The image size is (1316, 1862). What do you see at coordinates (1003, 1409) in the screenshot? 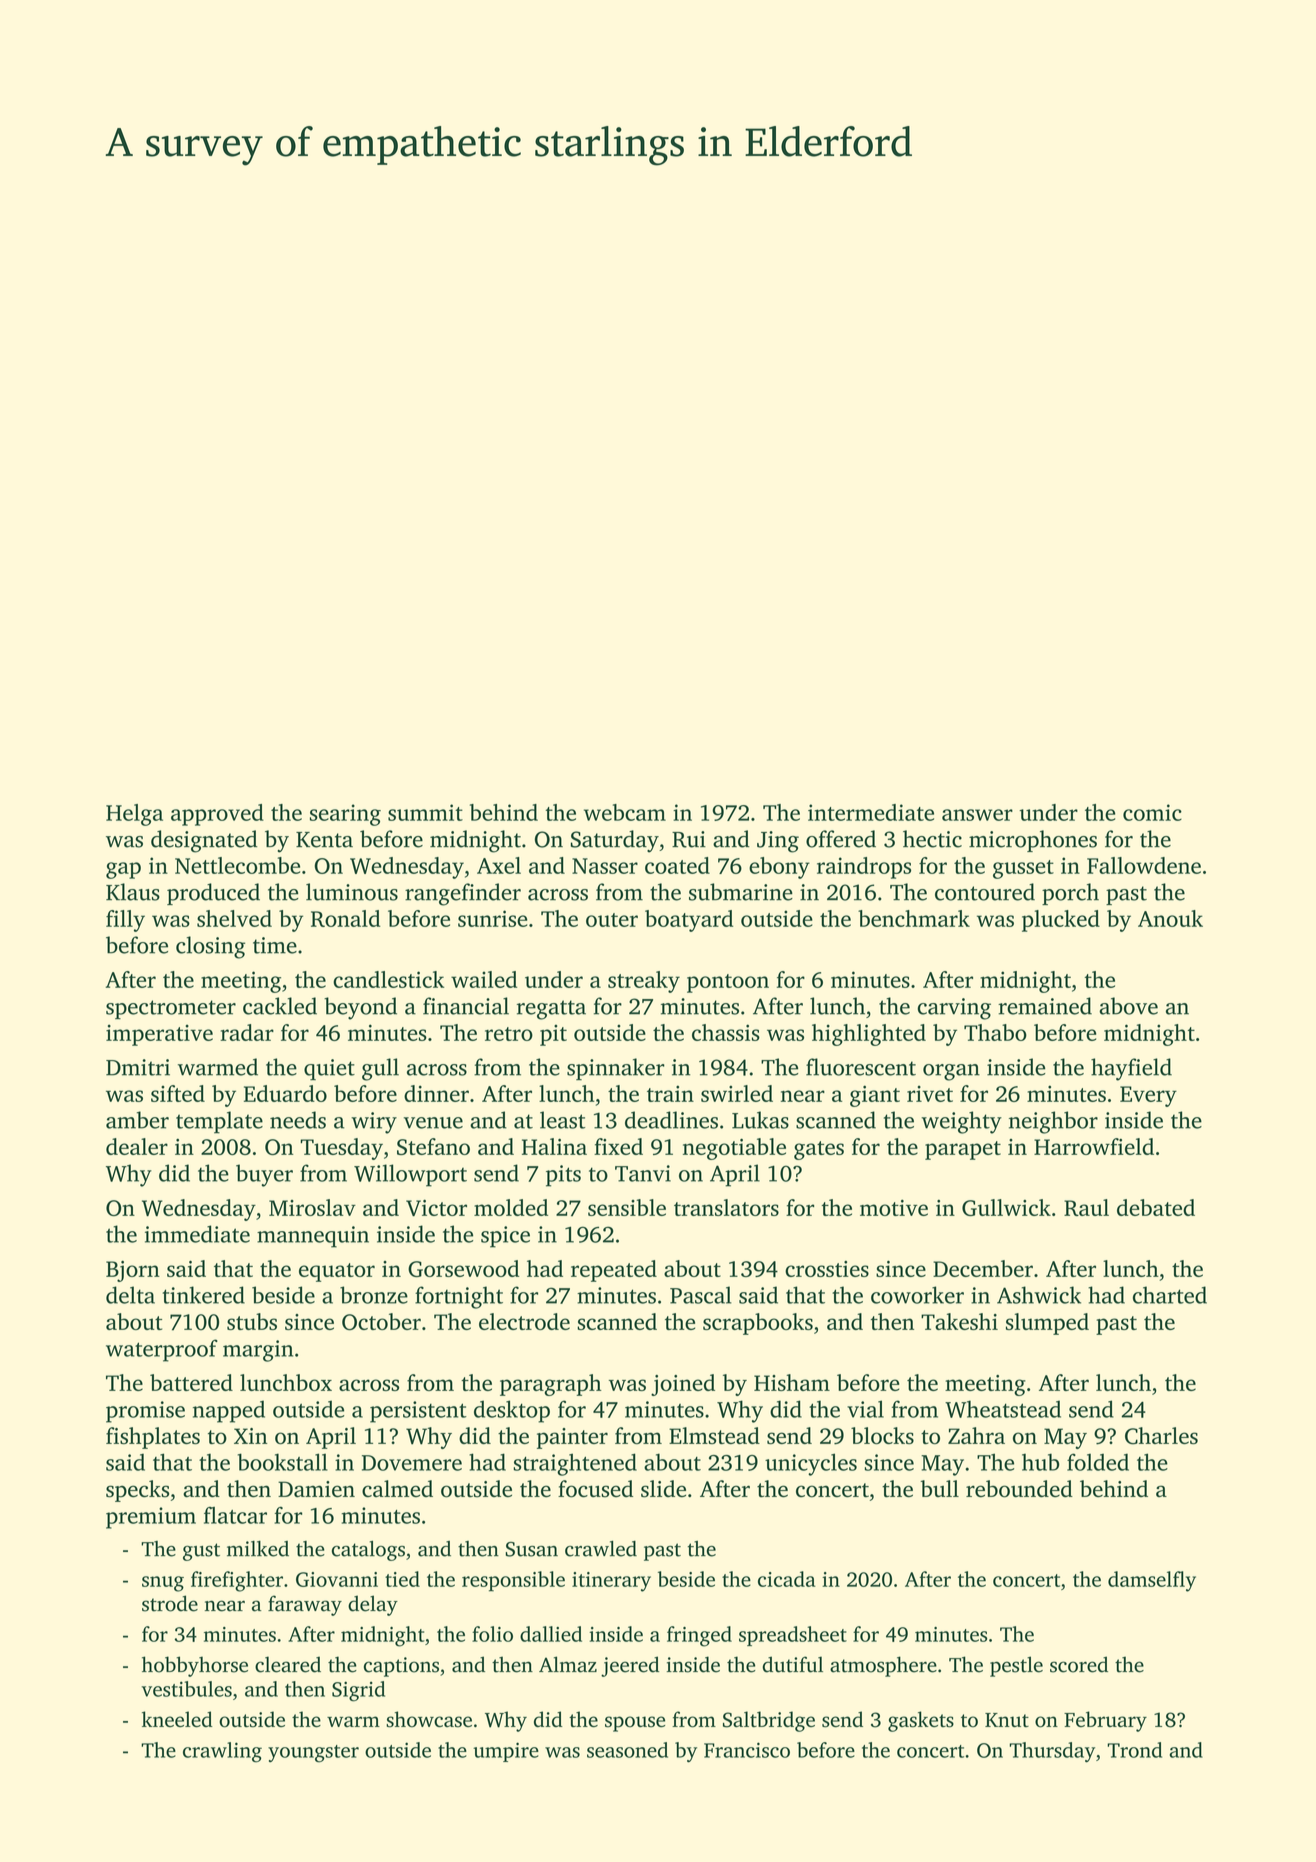
I see `Wheatstead` at bounding box center [1003, 1409].
